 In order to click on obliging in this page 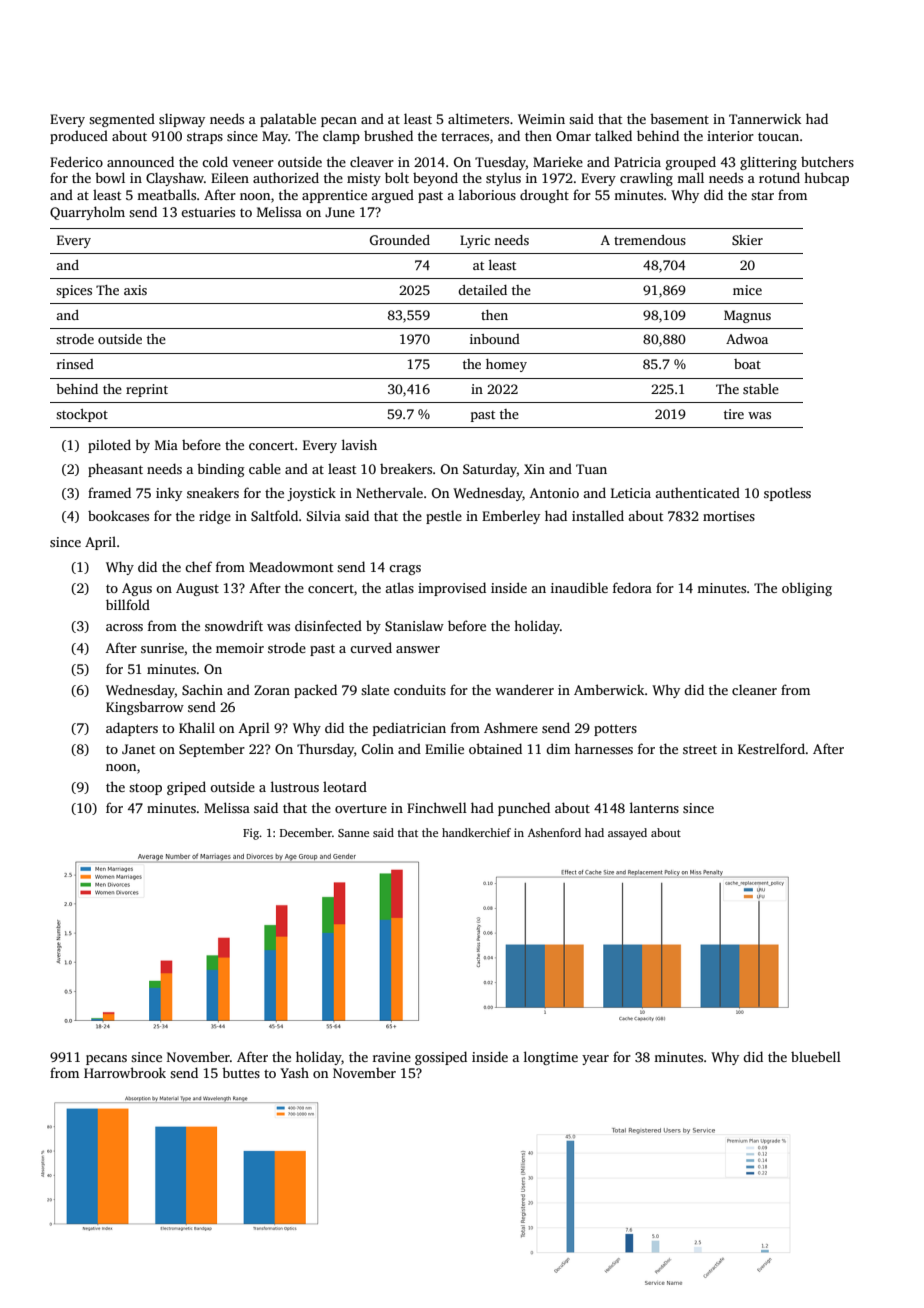, I will do `click(807, 589)`.
